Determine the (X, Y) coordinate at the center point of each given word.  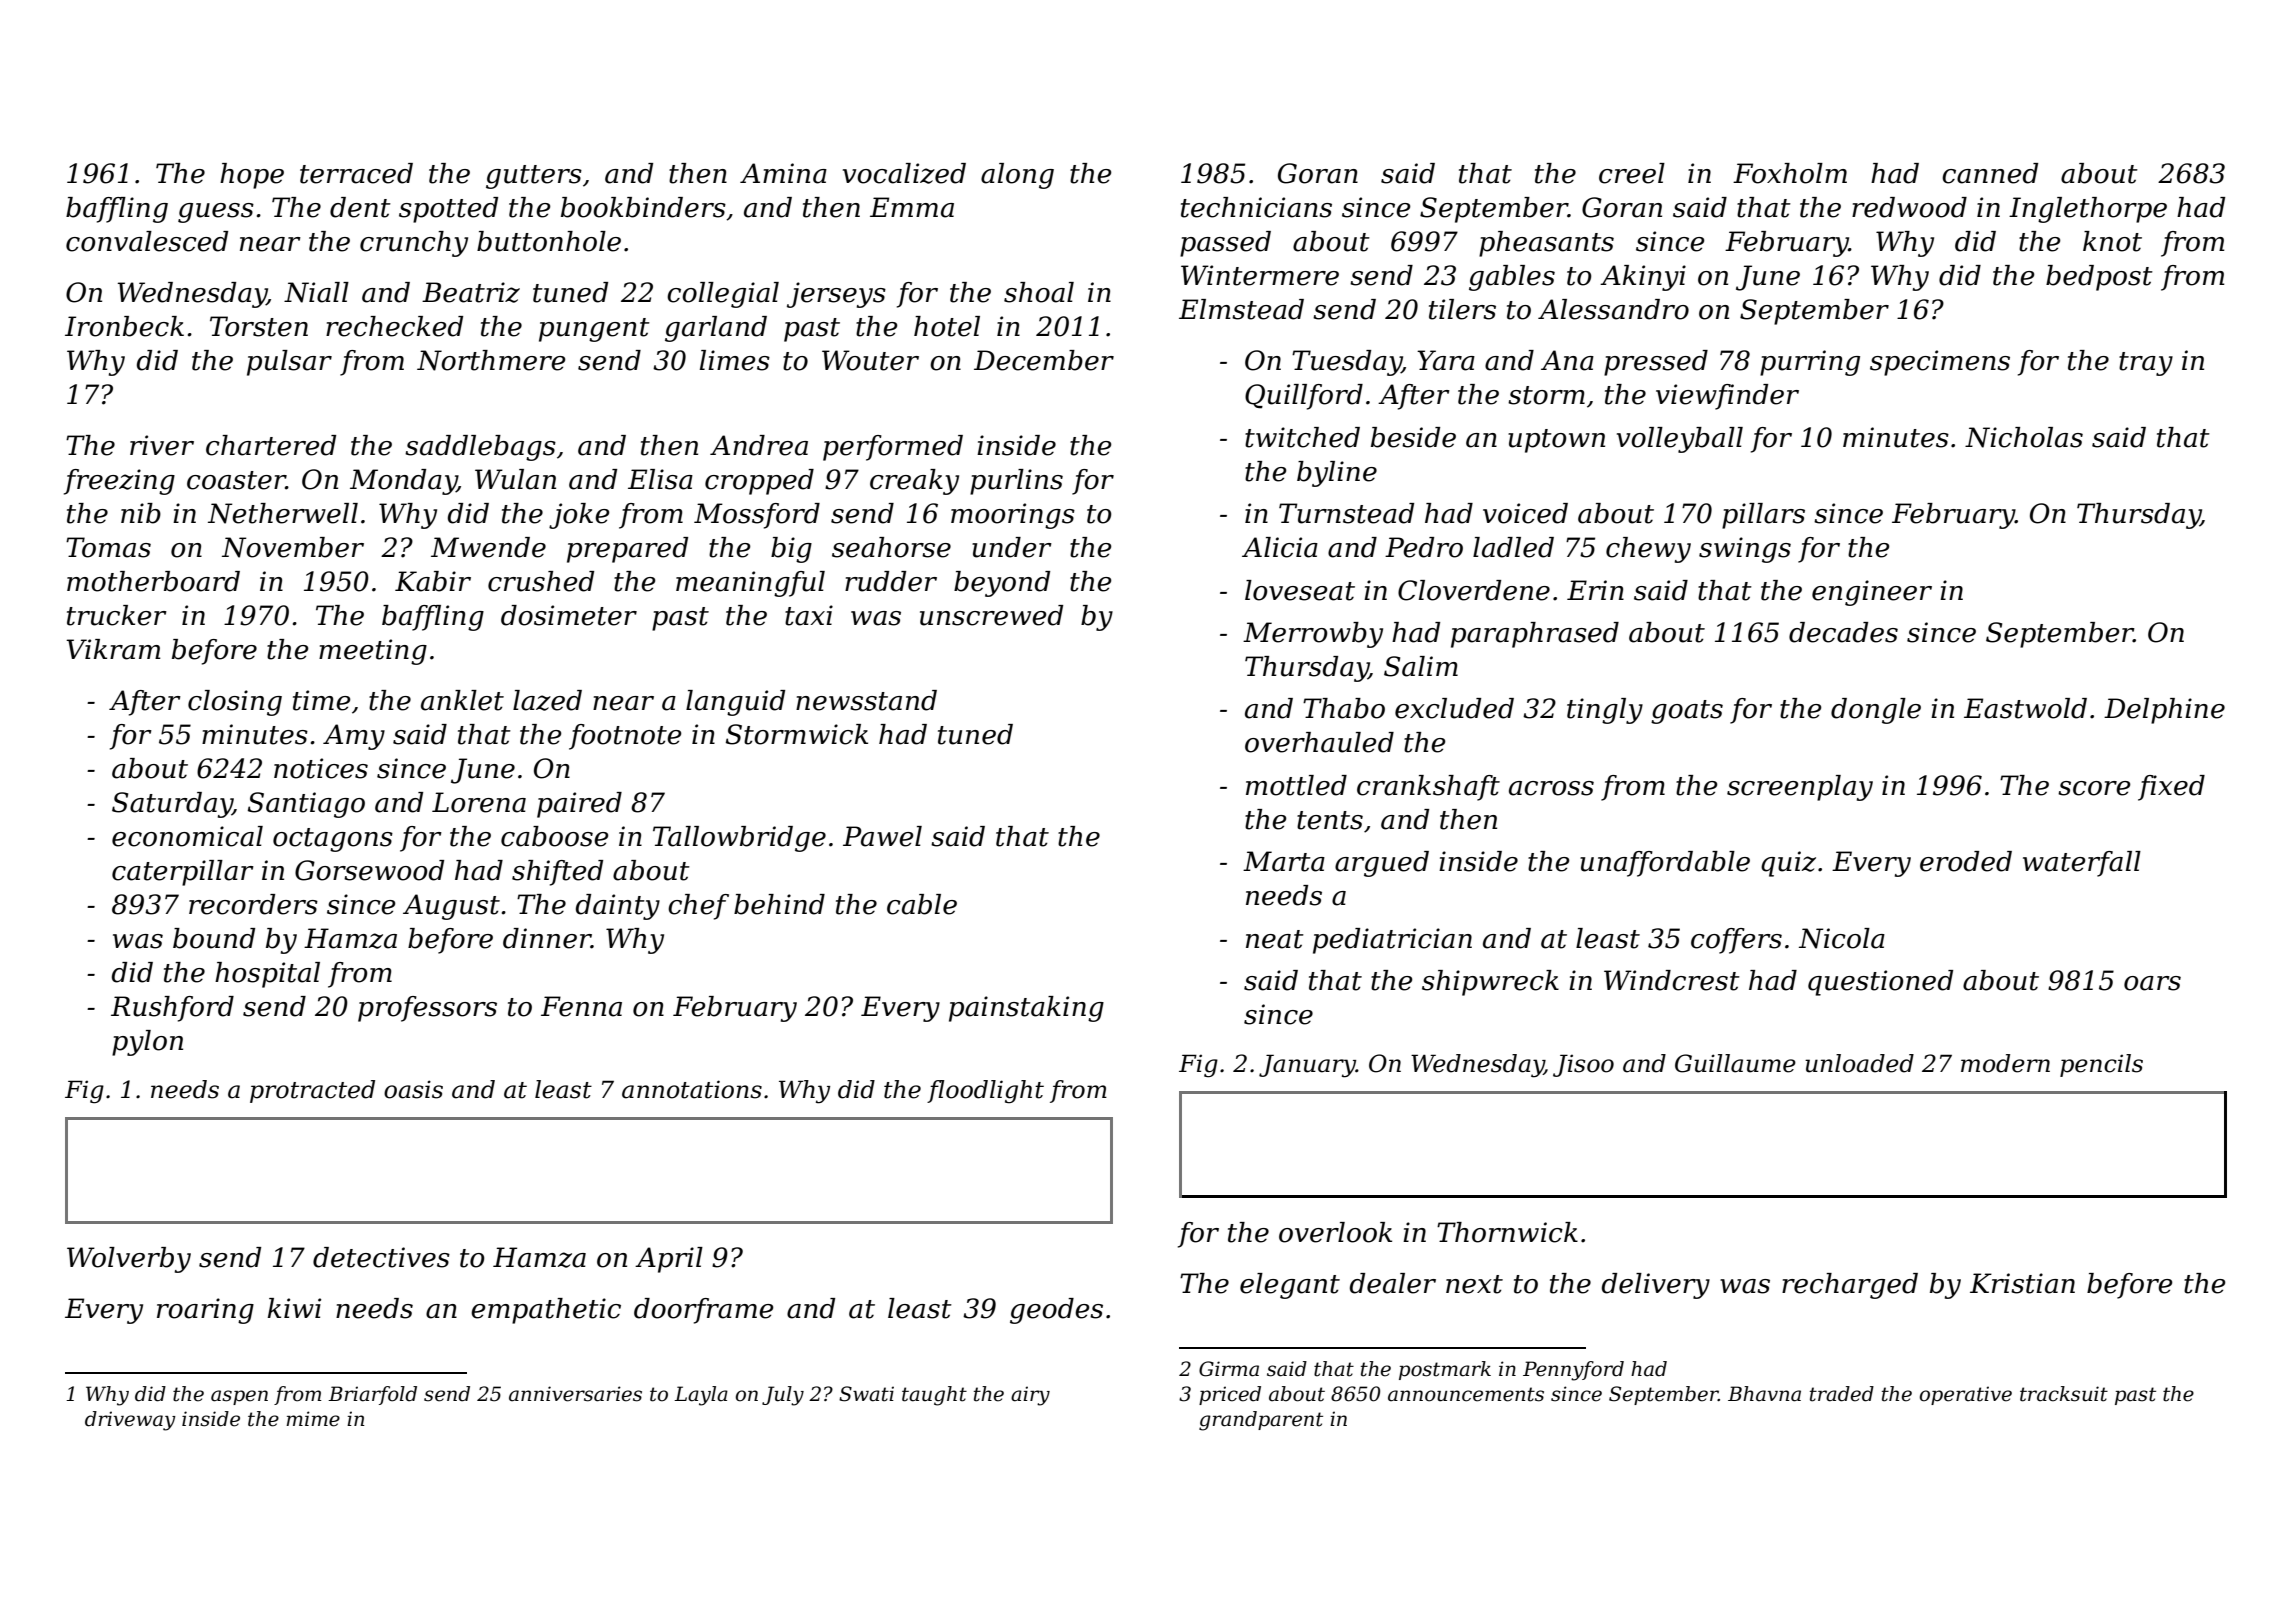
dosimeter (569, 615)
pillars (1763, 516)
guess (216, 213)
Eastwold (2025, 708)
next (1474, 1284)
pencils (2101, 1065)
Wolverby (129, 1260)
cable (922, 904)
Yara (1446, 360)
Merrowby (1313, 635)
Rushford (172, 1009)
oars (2152, 983)
